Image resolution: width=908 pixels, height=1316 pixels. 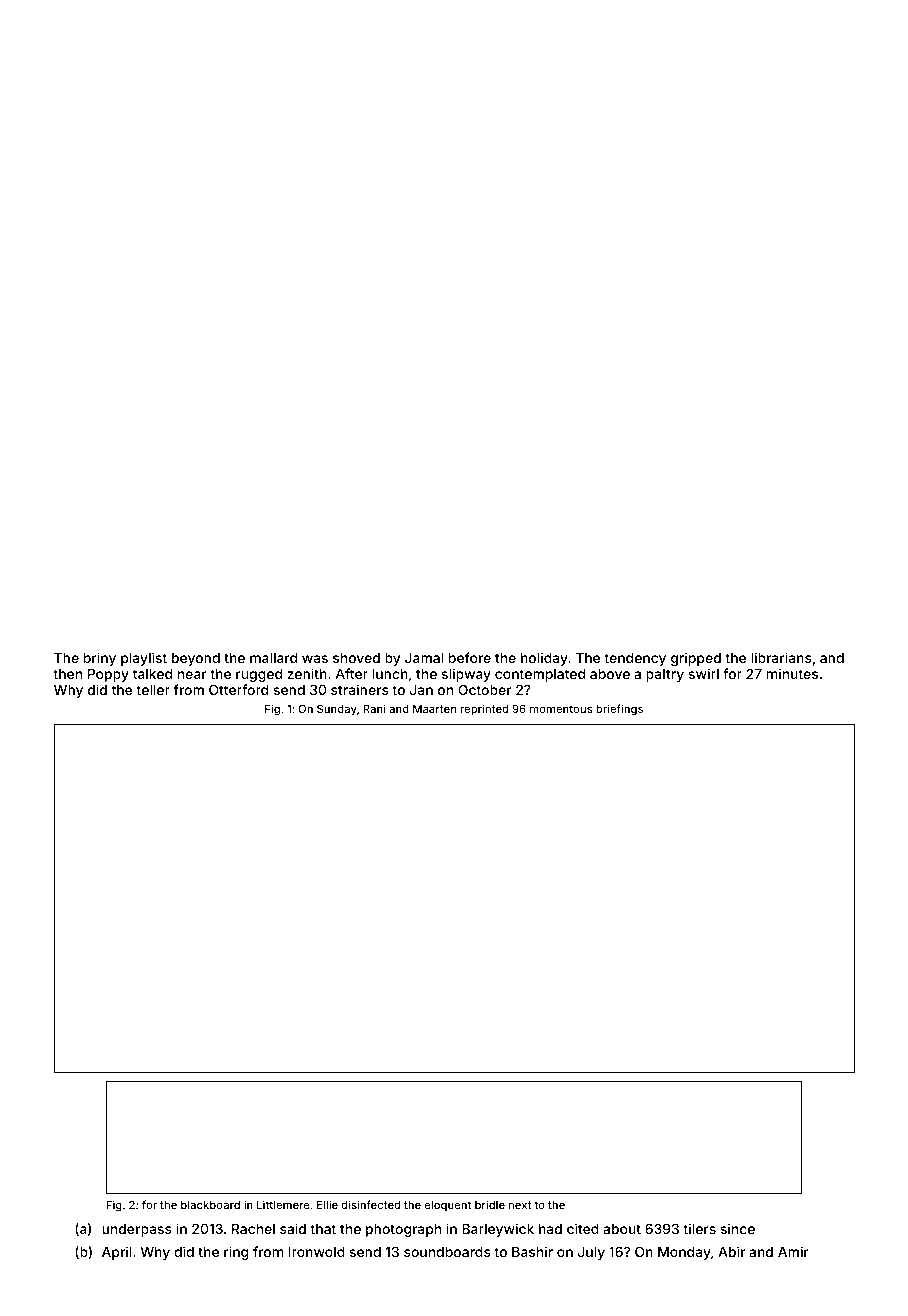 I want to click on momentous, so click(x=561, y=709).
